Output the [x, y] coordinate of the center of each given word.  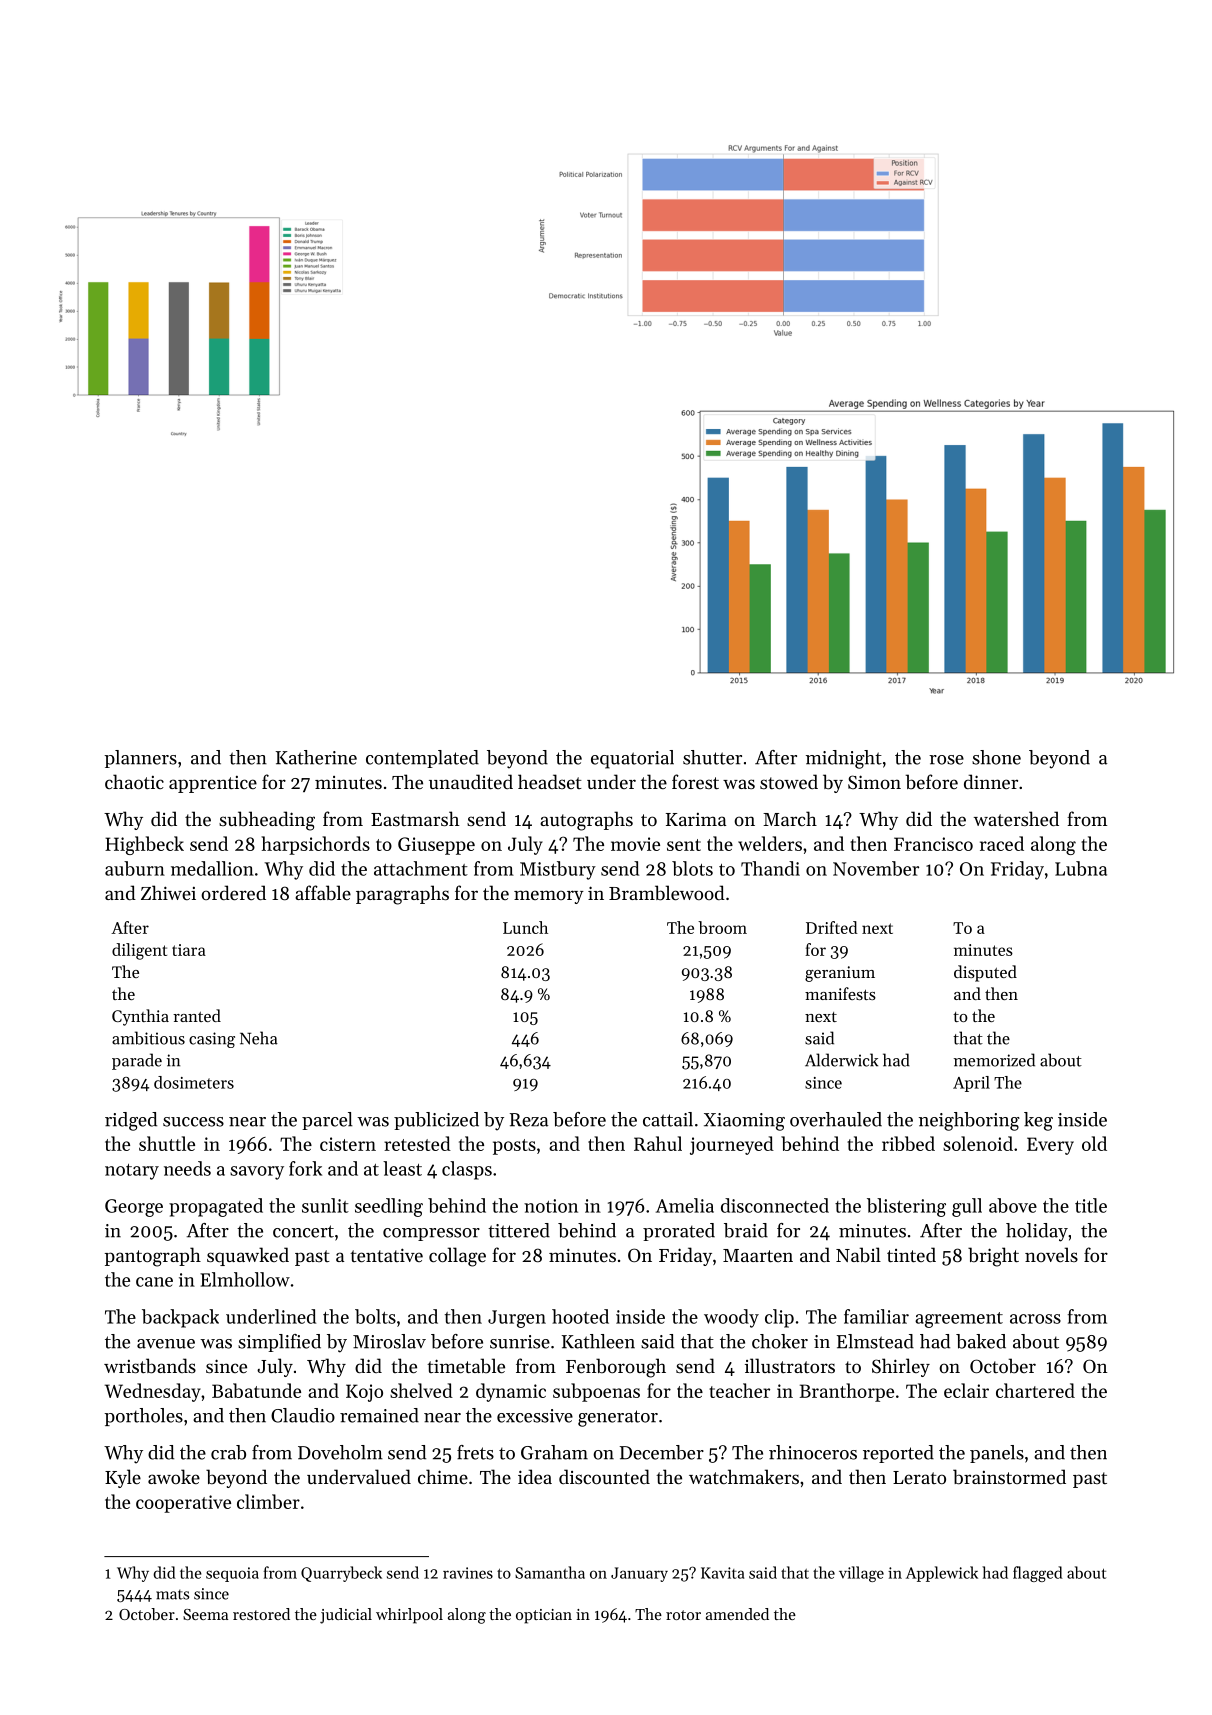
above [1013, 1205]
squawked [248, 1256]
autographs [586, 821]
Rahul [658, 1143]
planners [140, 759]
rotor [683, 1615]
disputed [985, 973]
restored [261, 1614]
